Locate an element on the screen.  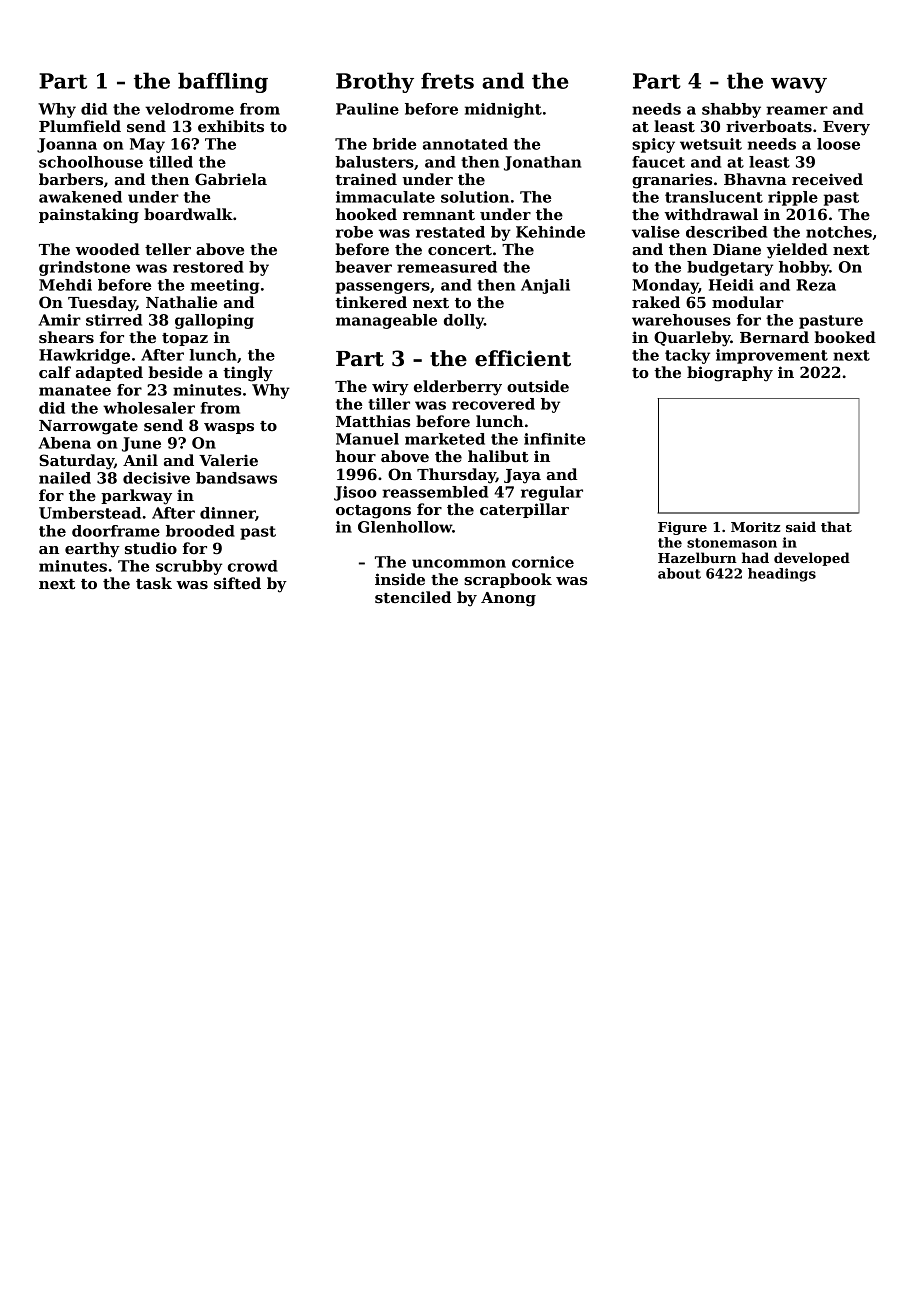
immaculate is located at coordinates (385, 197).
